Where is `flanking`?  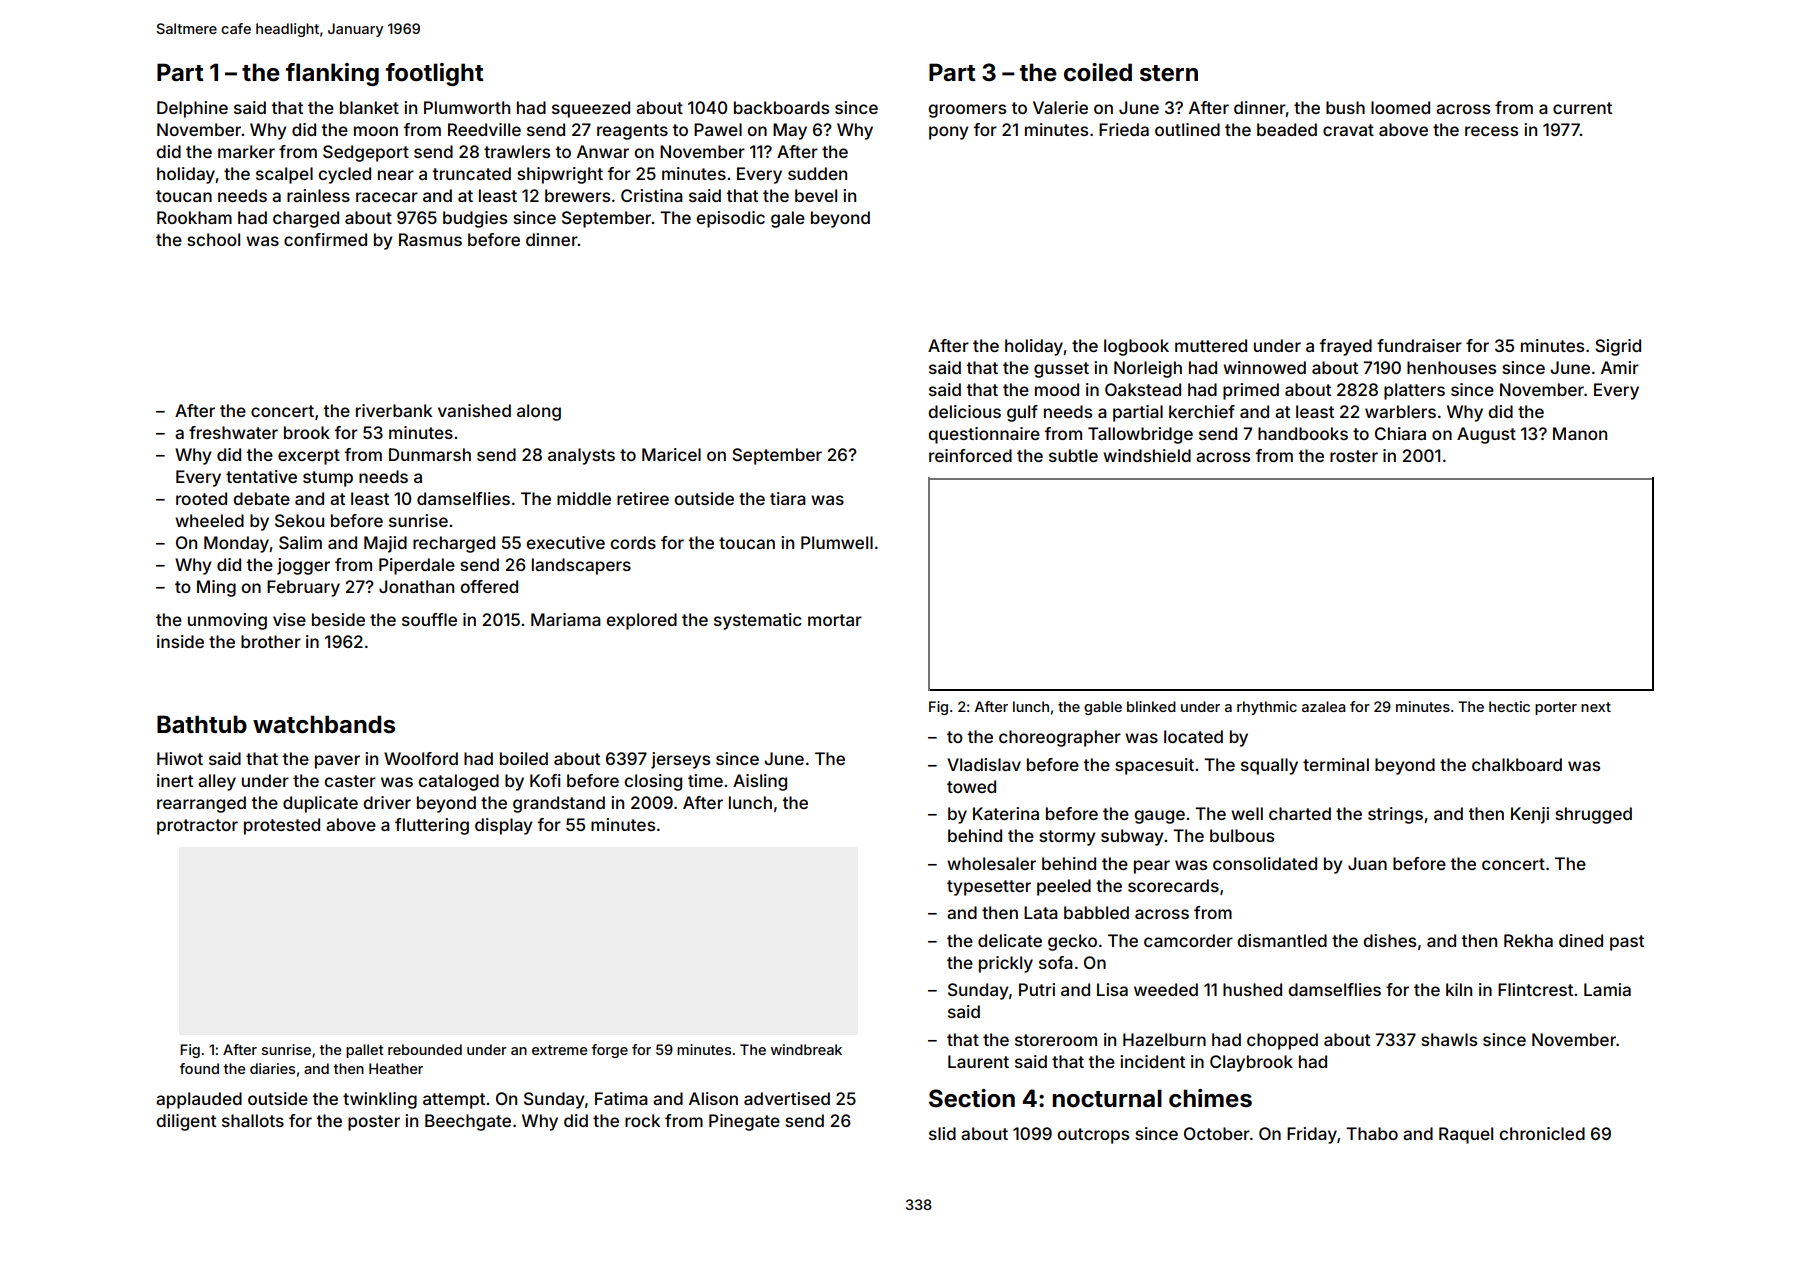 flanking is located at coordinates (332, 74).
